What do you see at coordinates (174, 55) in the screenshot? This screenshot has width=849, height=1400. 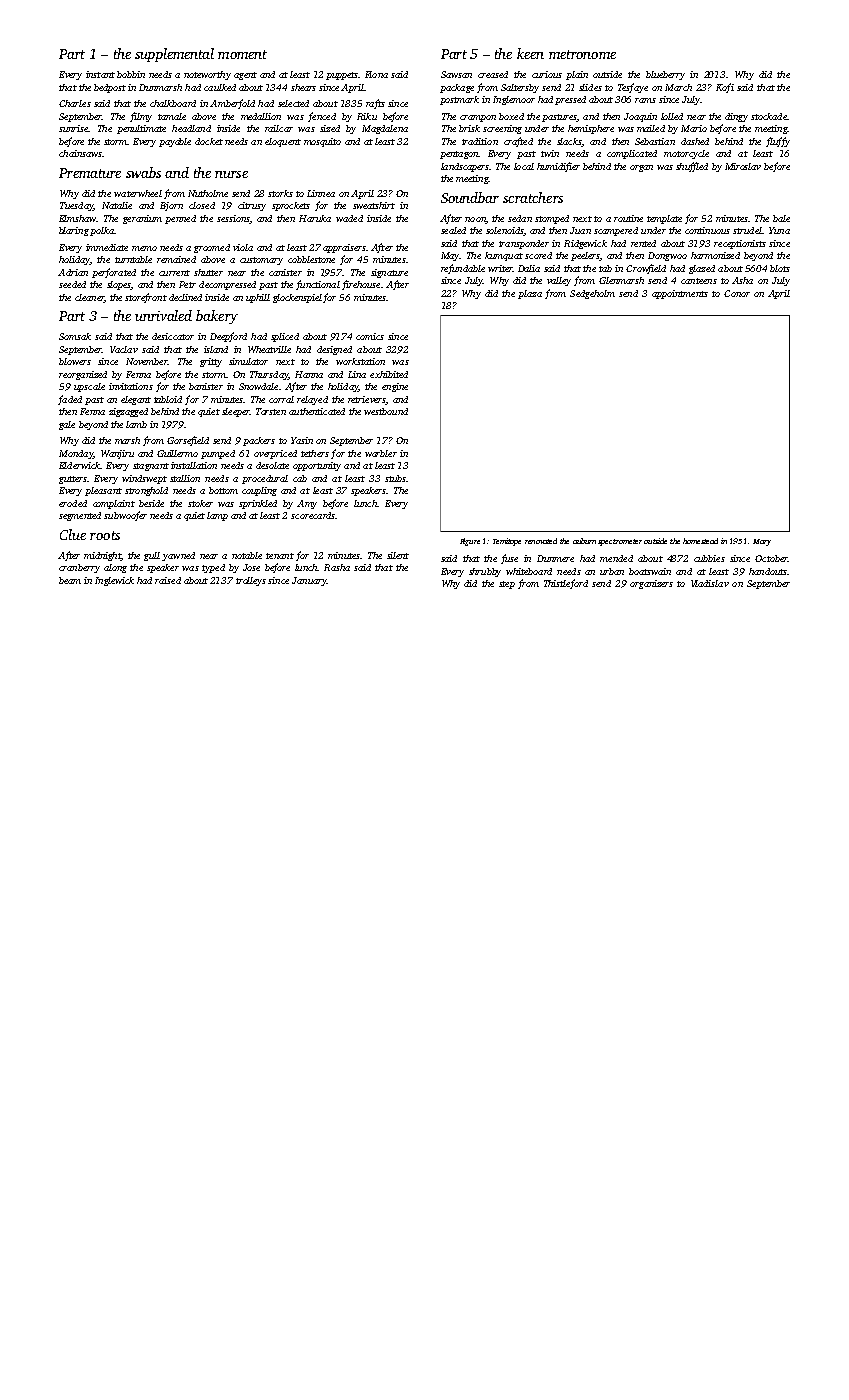 I see `supplemental` at bounding box center [174, 55].
